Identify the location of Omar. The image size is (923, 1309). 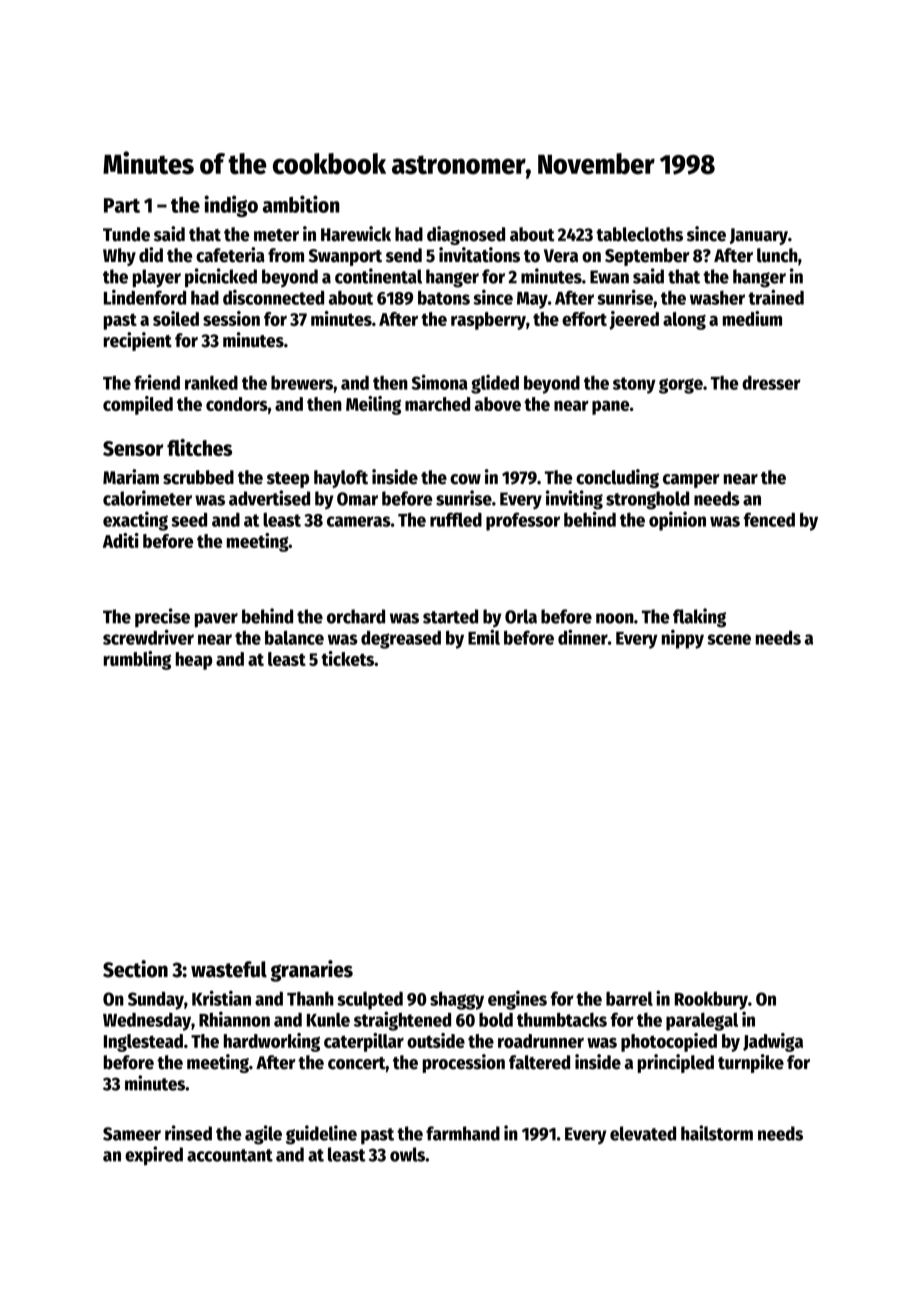
(357, 499).
